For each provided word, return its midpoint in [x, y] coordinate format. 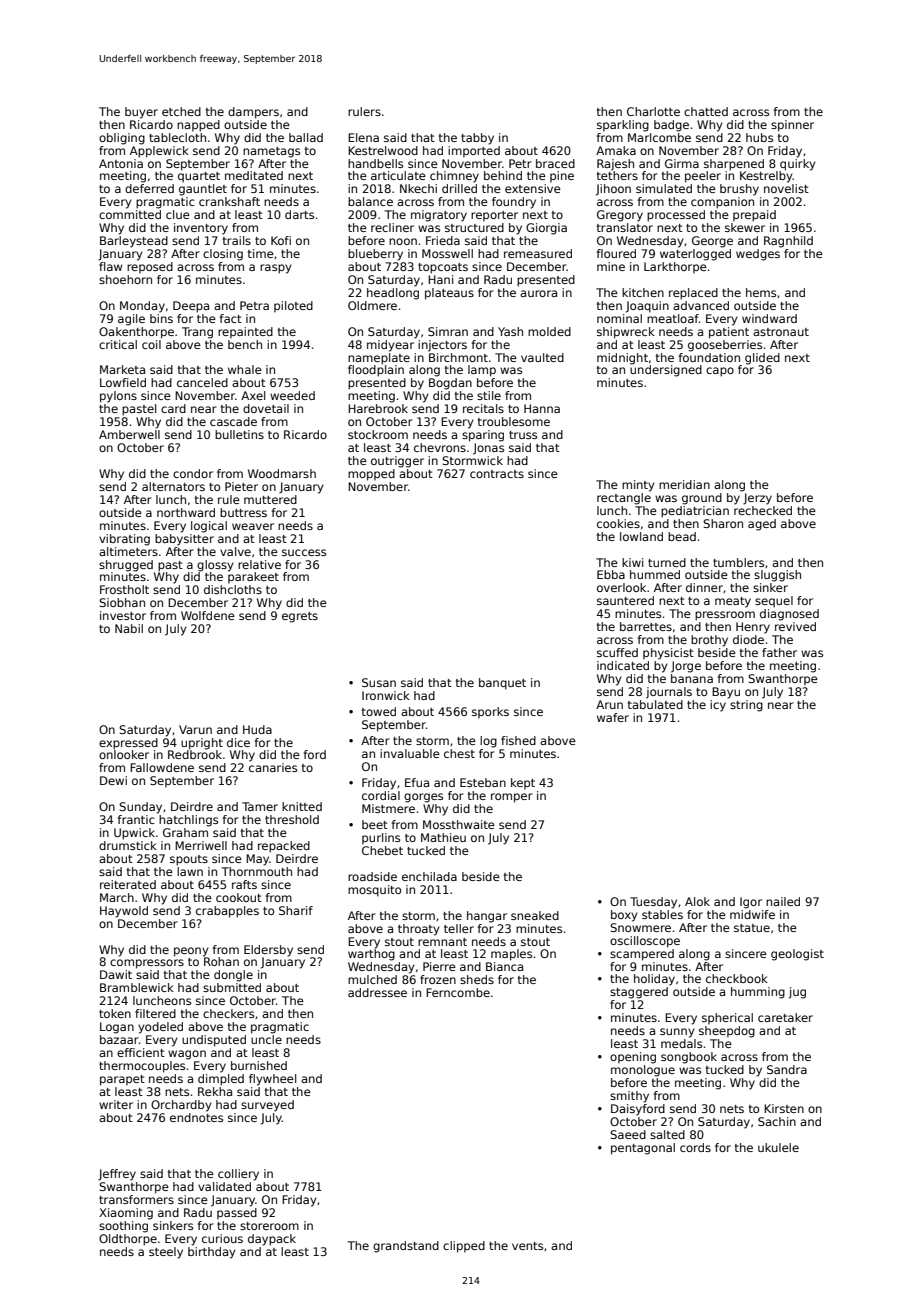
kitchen [643, 292]
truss [523, 435]
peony [191, 952]
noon [403, 241]
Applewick [159, 152]
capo [720, 372]
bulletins [239, 434]
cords [695, 1147]
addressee [377, 992]
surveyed [267, 1106]
